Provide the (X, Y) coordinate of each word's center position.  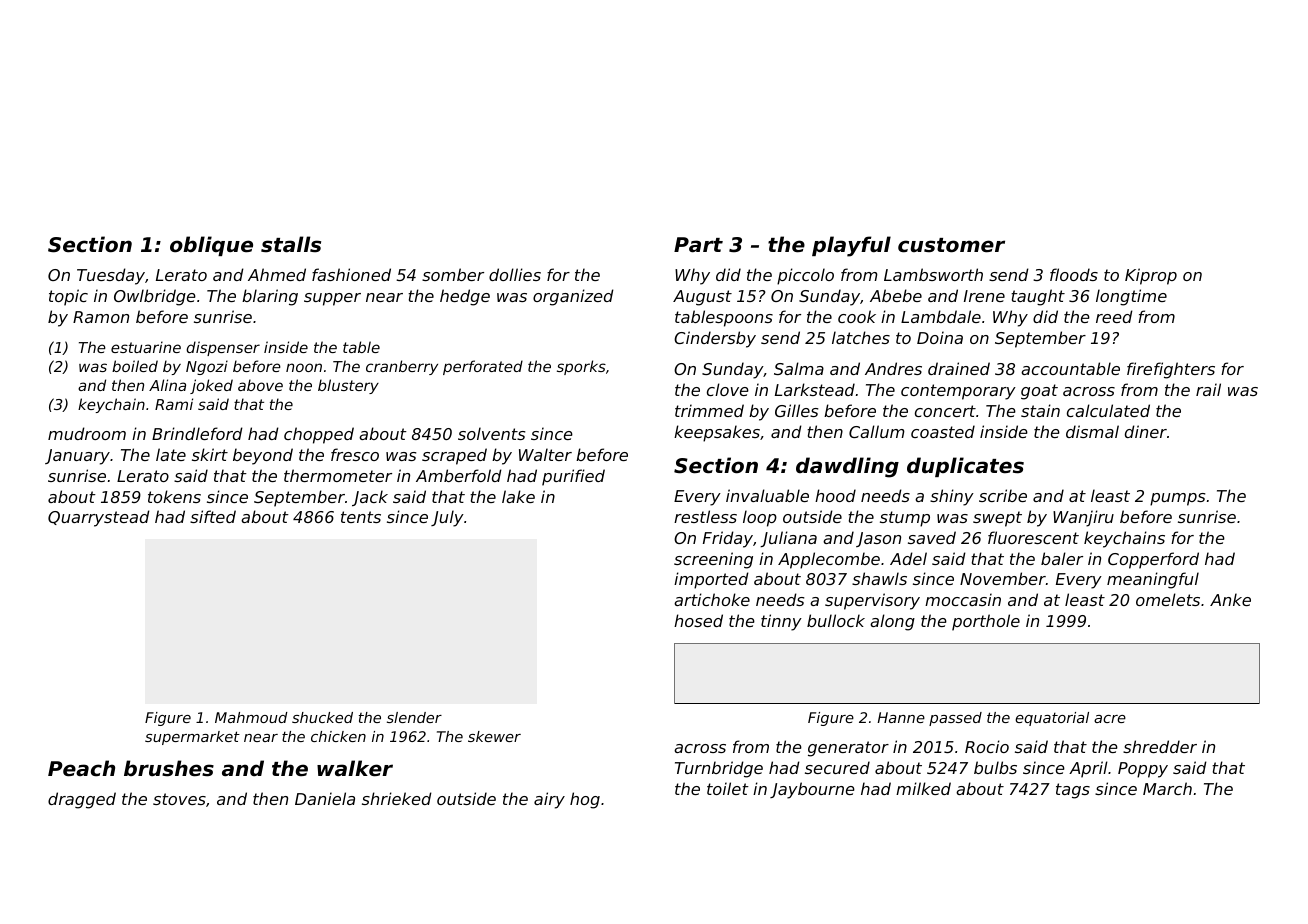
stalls (291, 244)
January (77, 457)
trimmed (709, 410)
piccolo (805, 276)
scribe (1003, 495)
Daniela (325, 798)
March (1167, 788)
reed (1114, 316)
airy (549, 800)
